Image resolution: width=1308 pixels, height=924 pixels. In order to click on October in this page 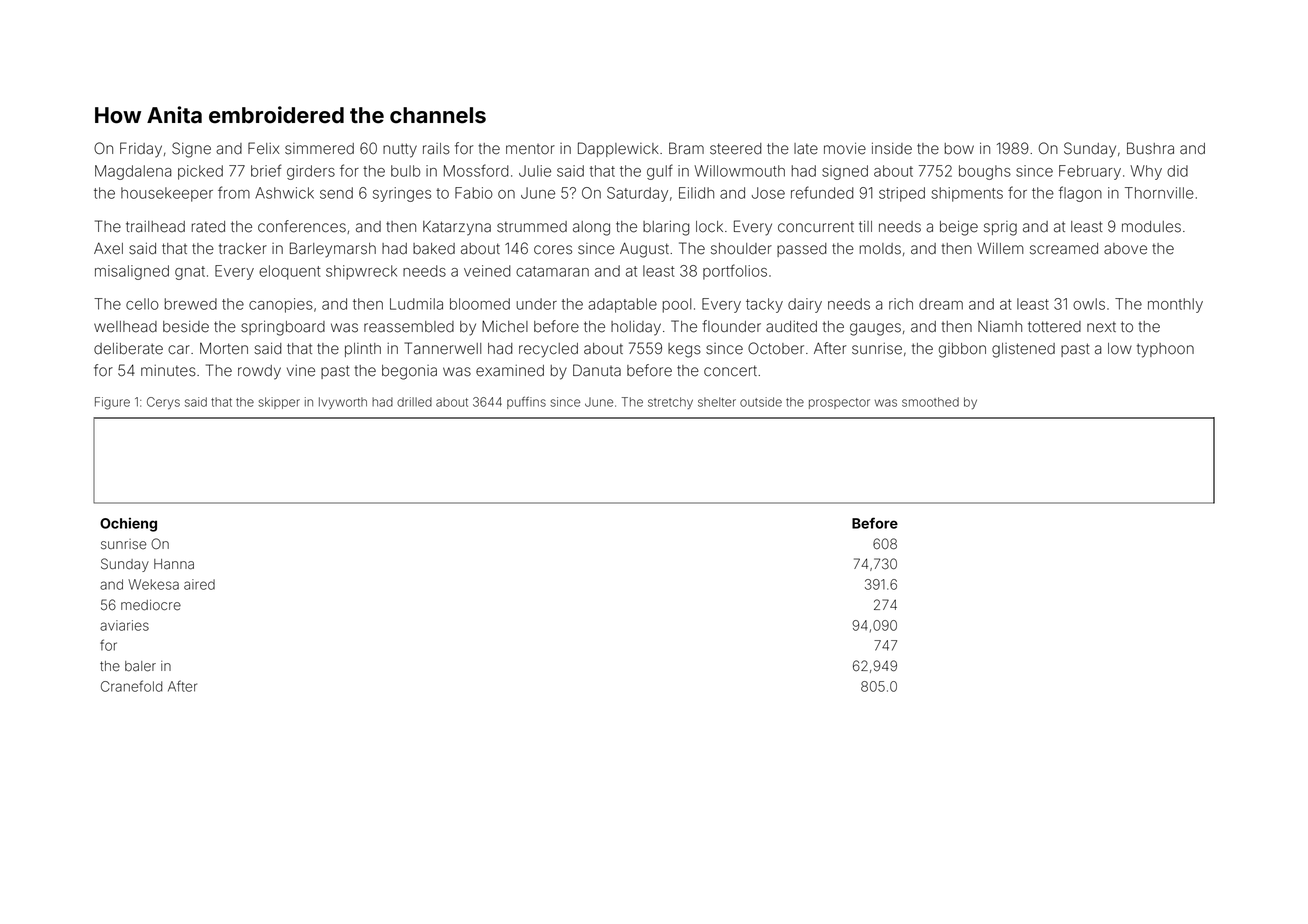, I will do `click(776, 348)`.
